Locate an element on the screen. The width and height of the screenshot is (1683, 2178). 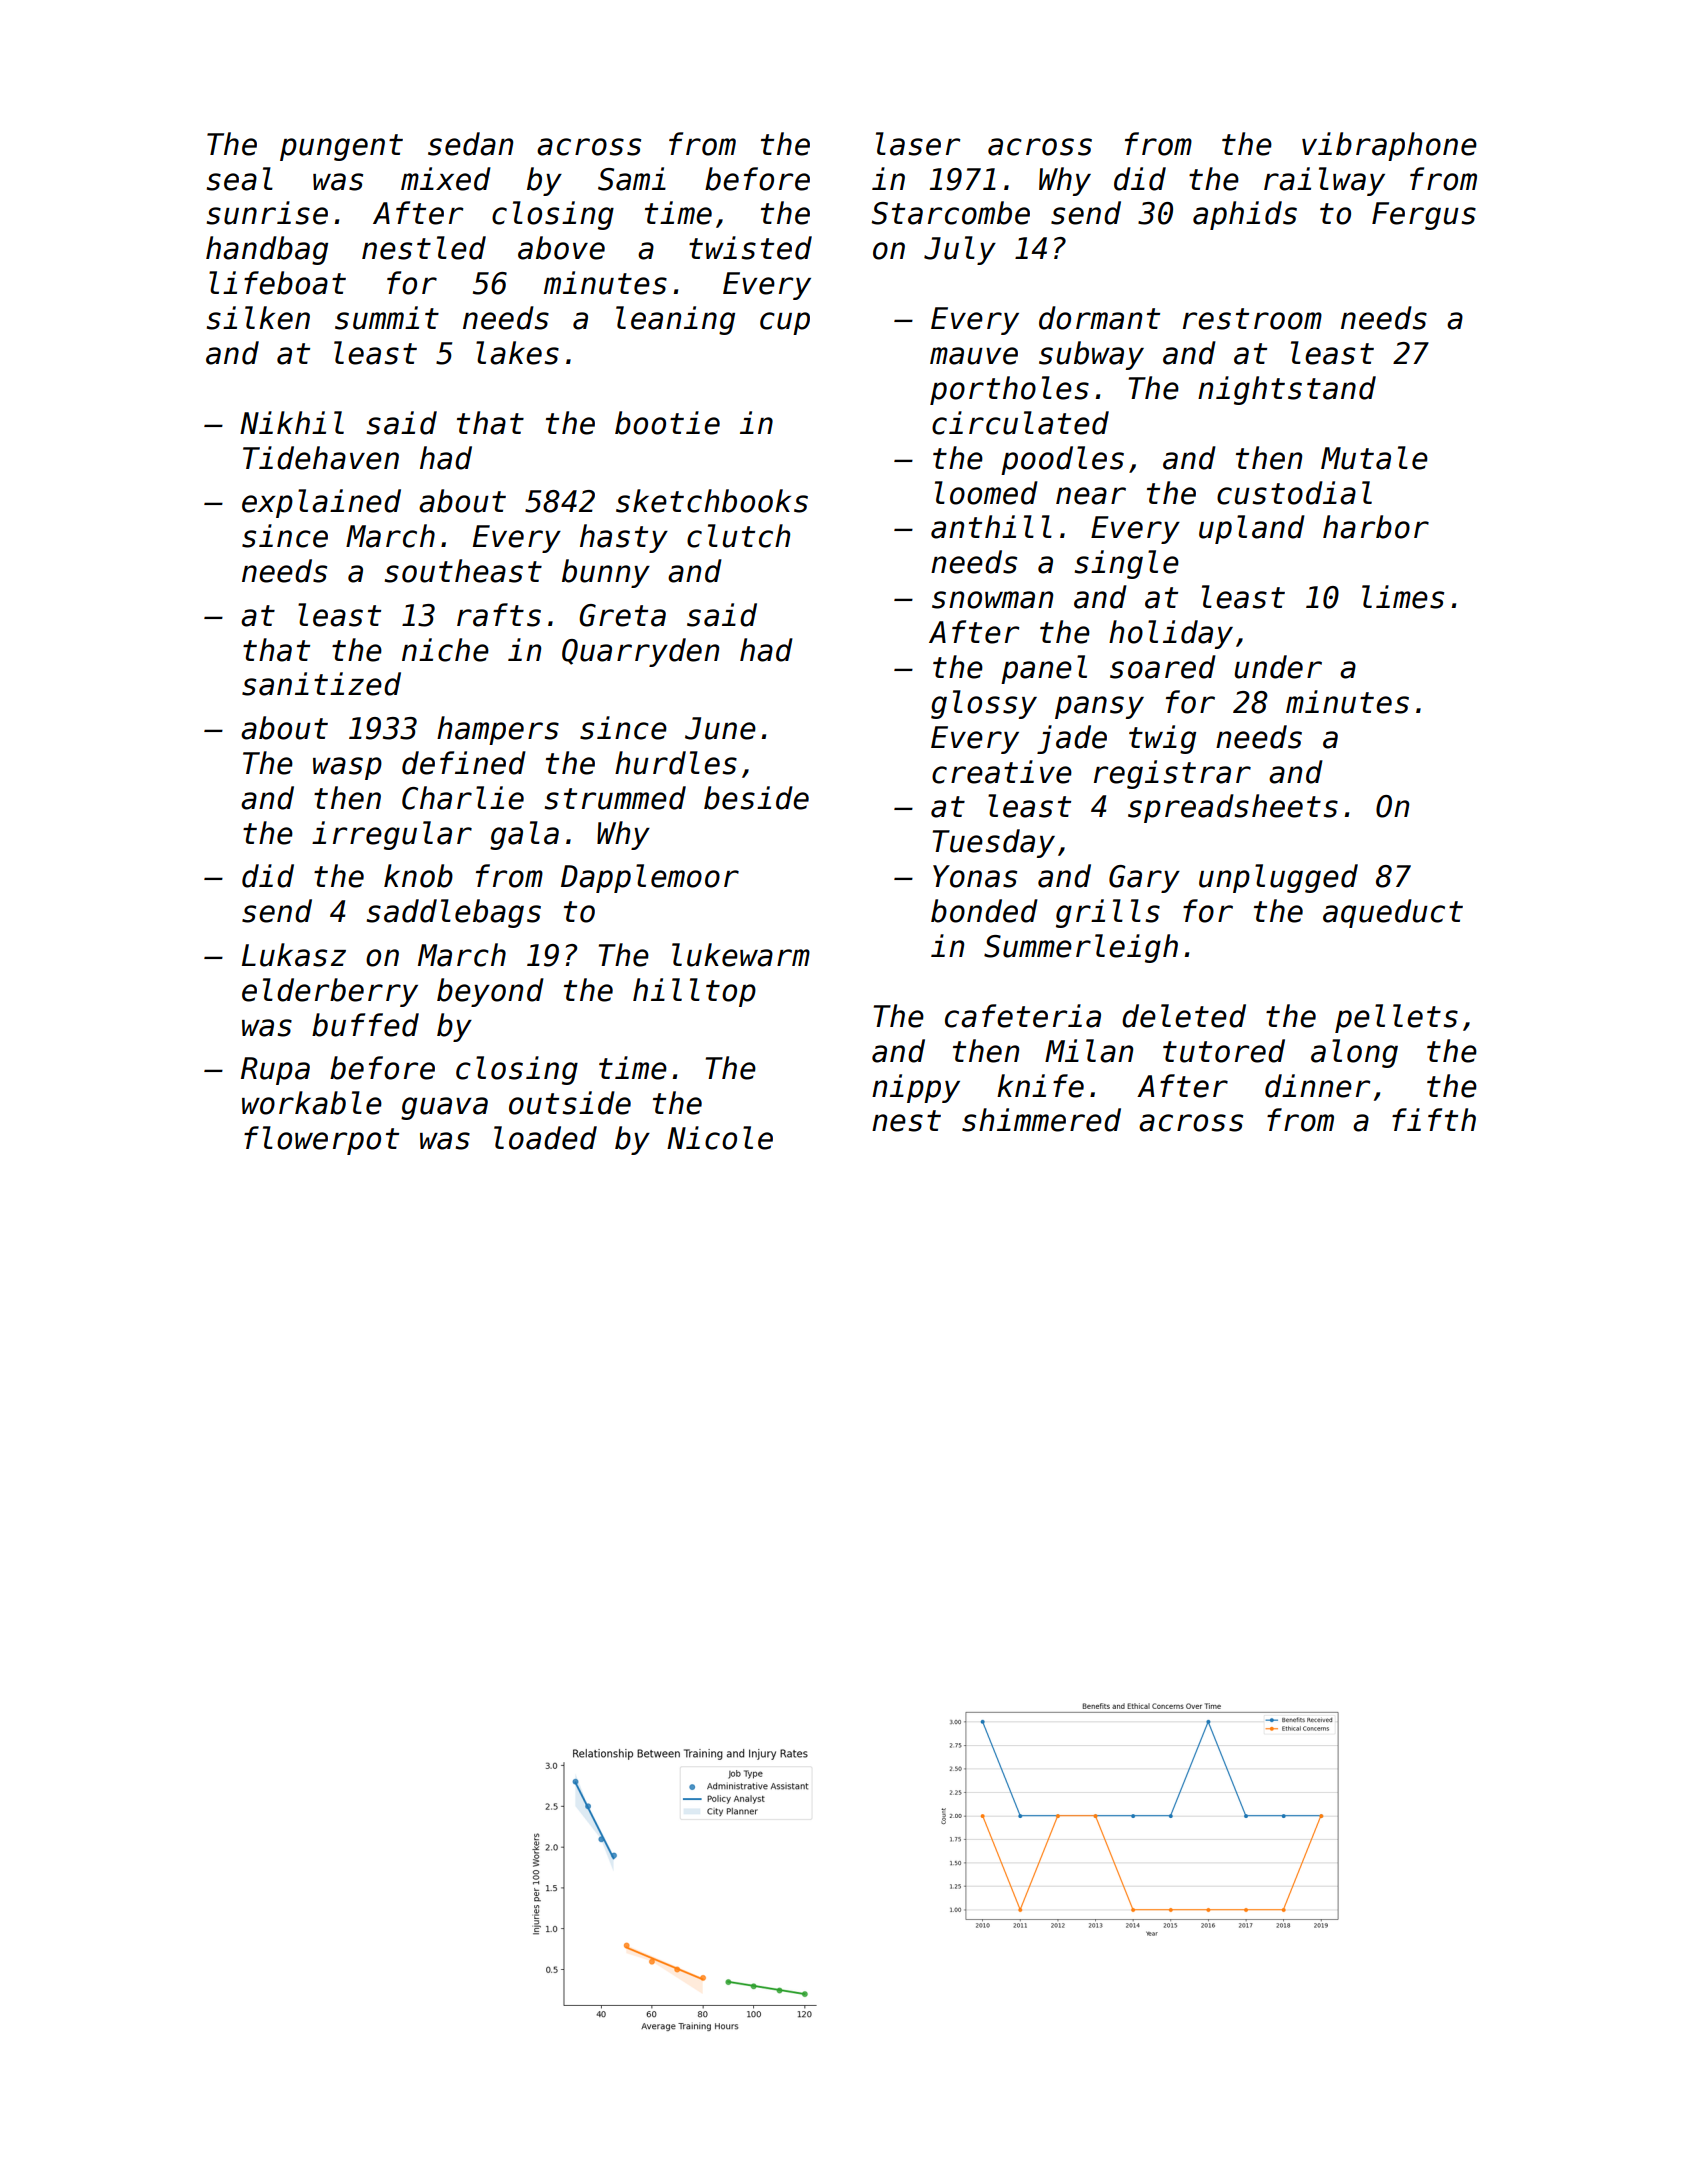
Nicole is located at coordinates (720, 1138).
